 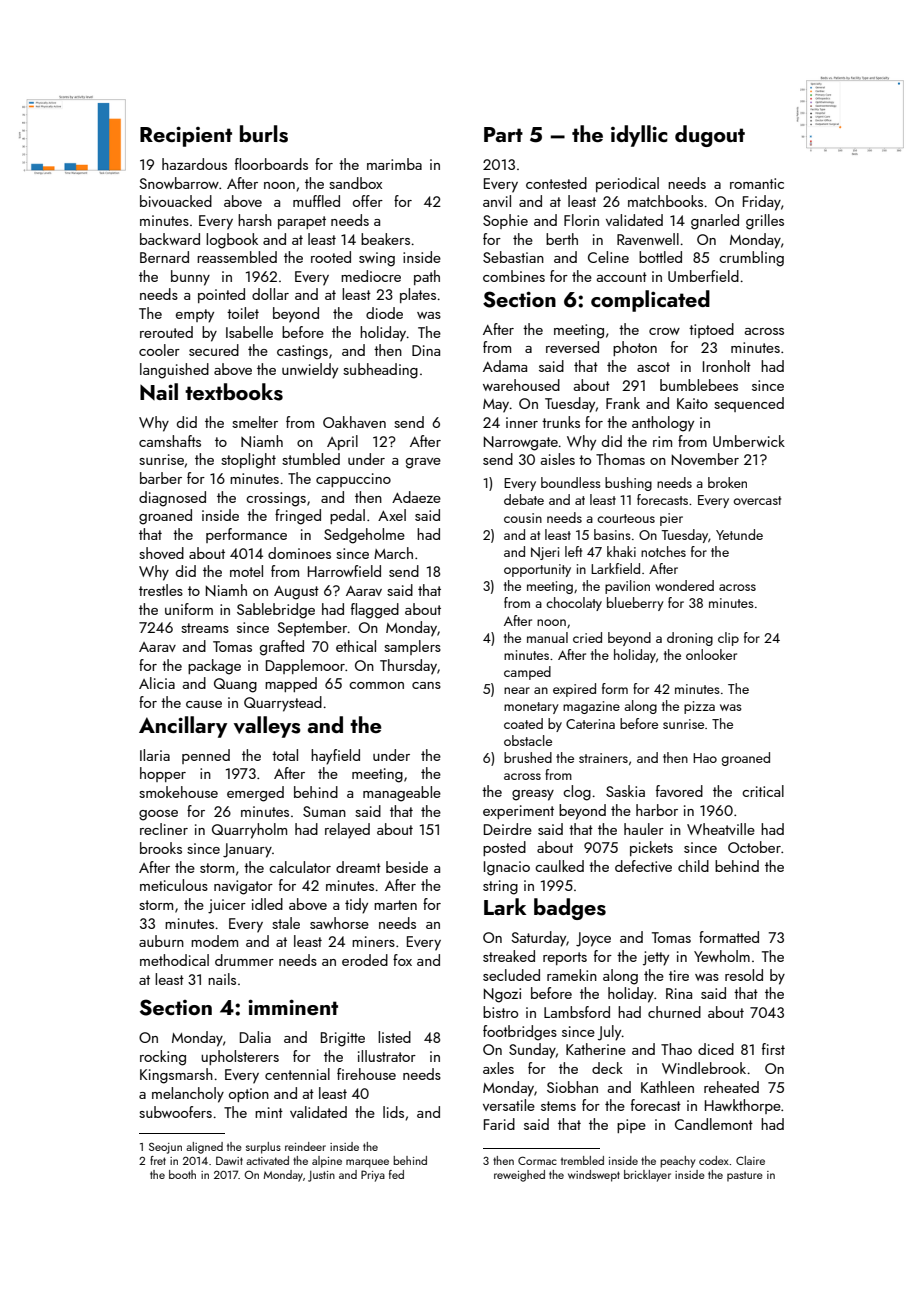 What do you see at coordinates (299, 553) in the screenshot?
I see `dominoes` at bounding box center [299, 553].
